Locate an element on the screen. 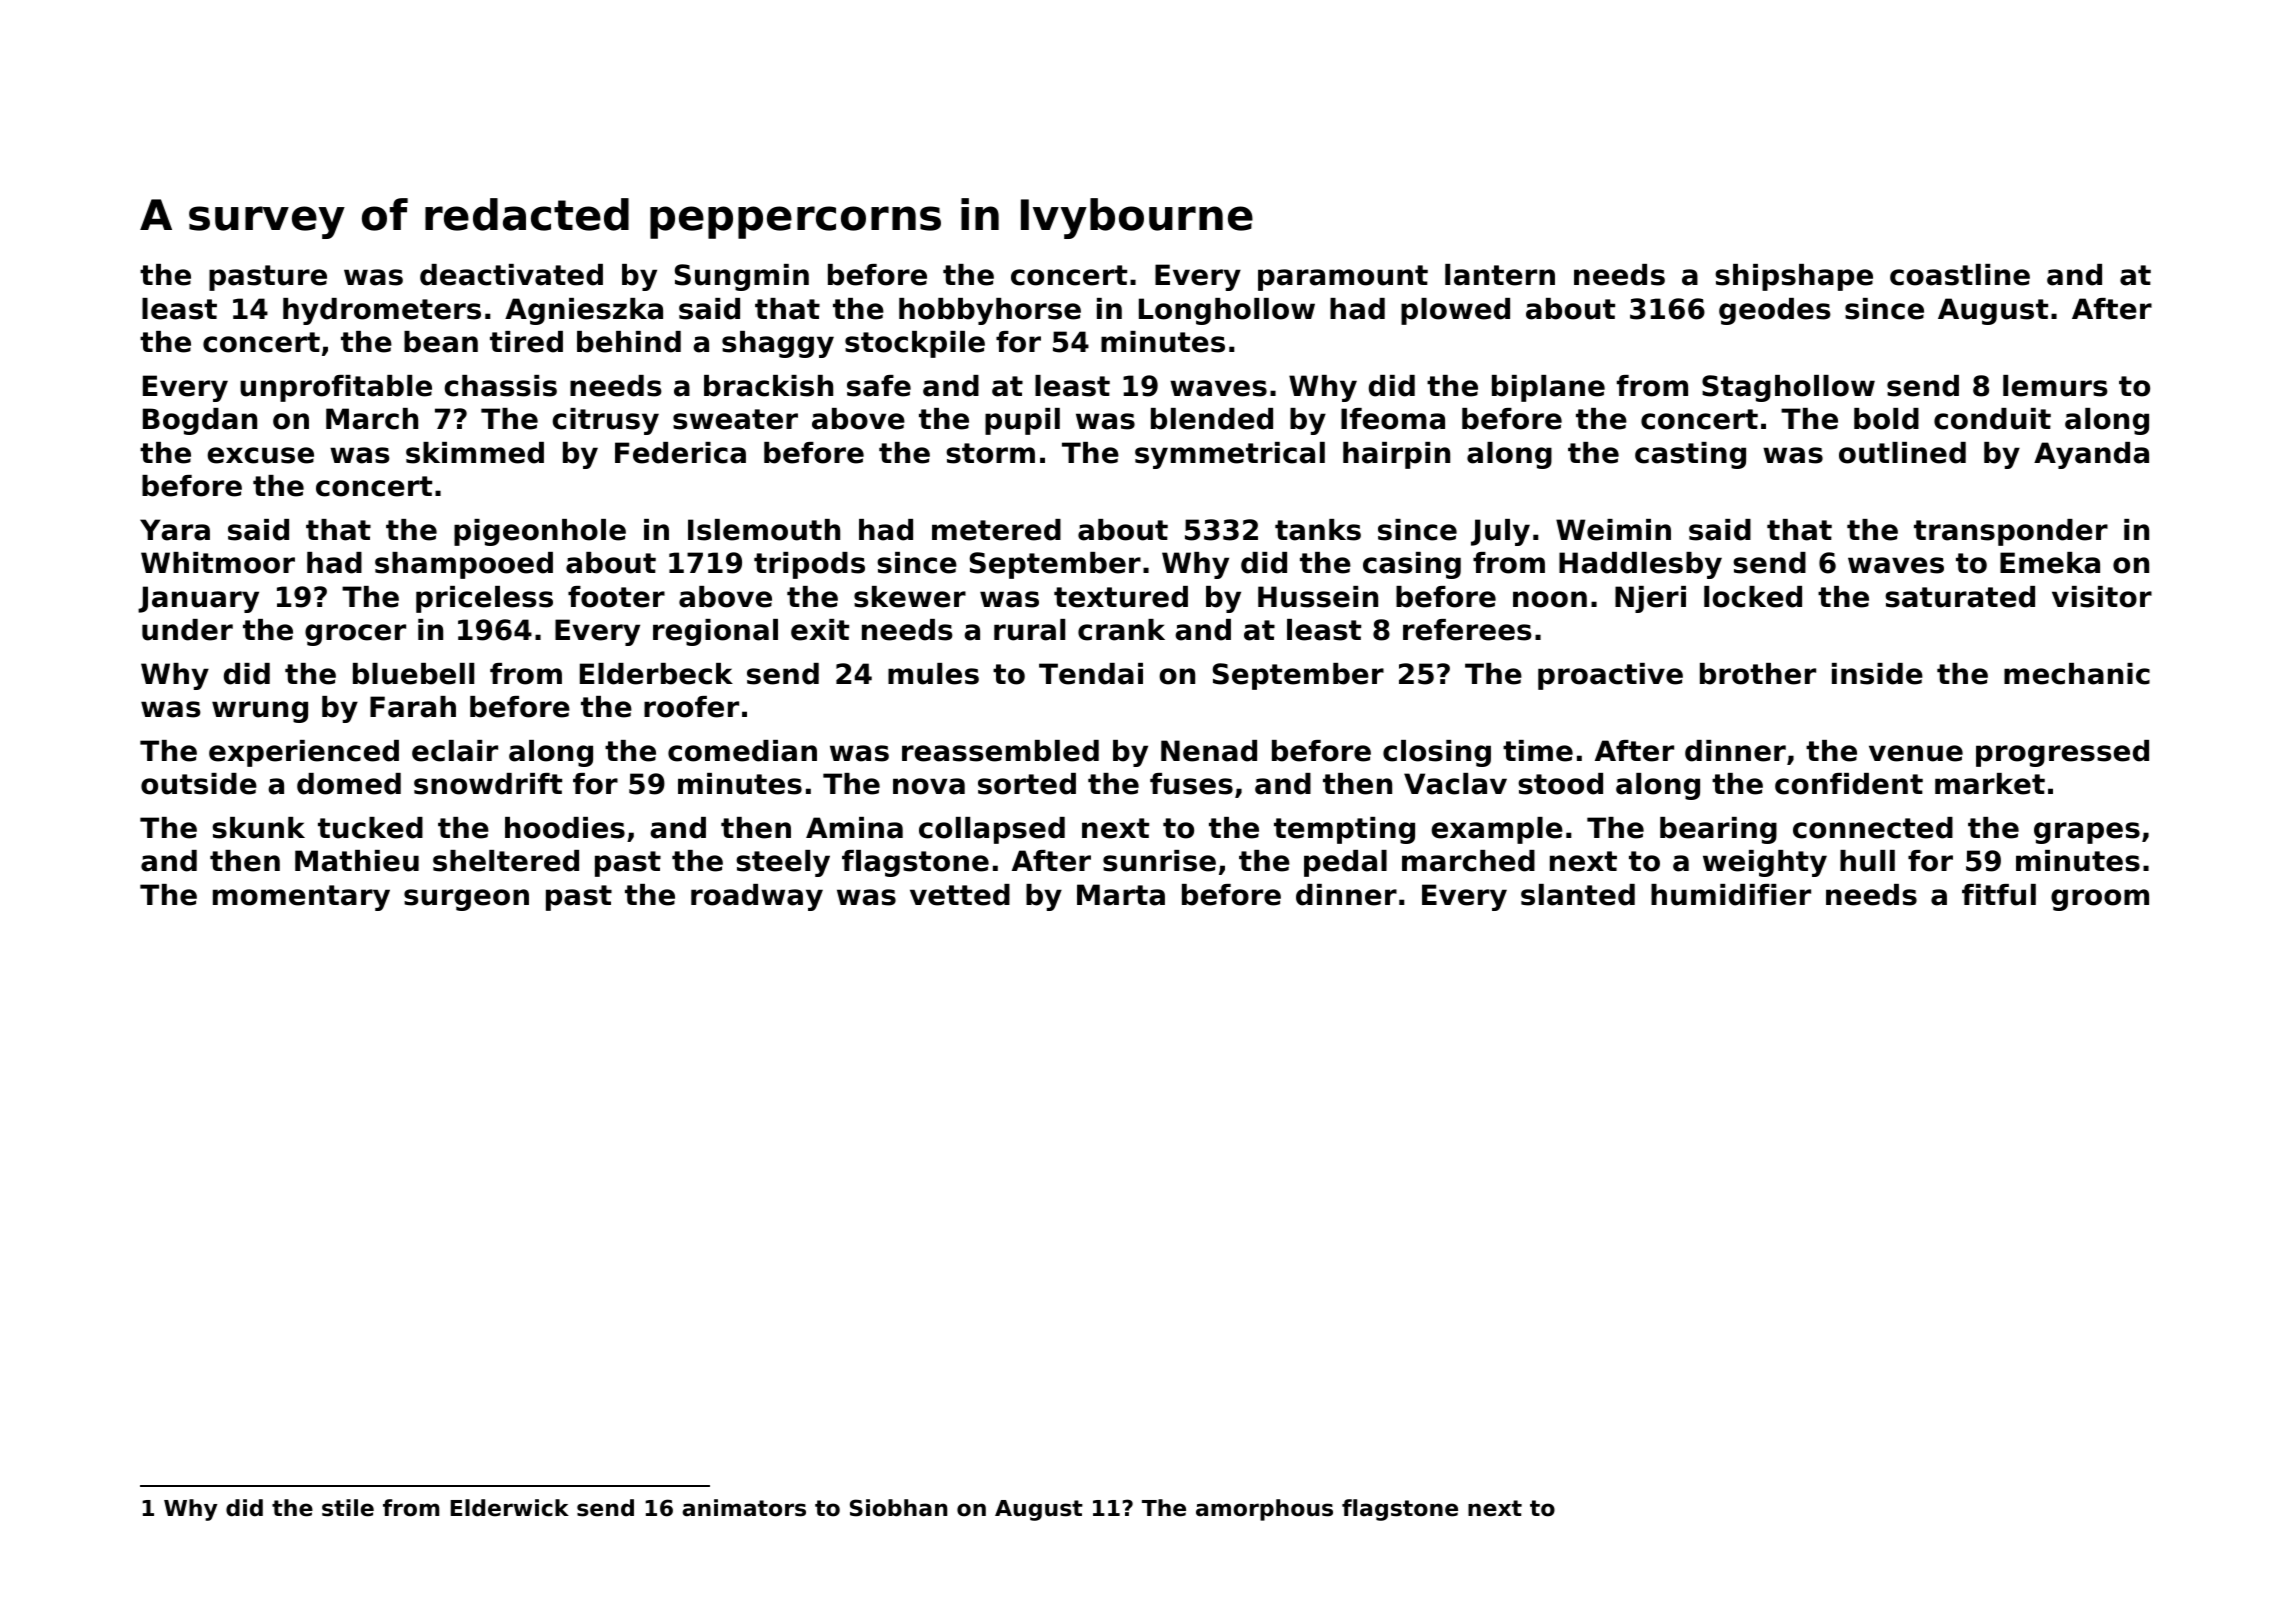  wrung is located at coordinates (260, 712).
